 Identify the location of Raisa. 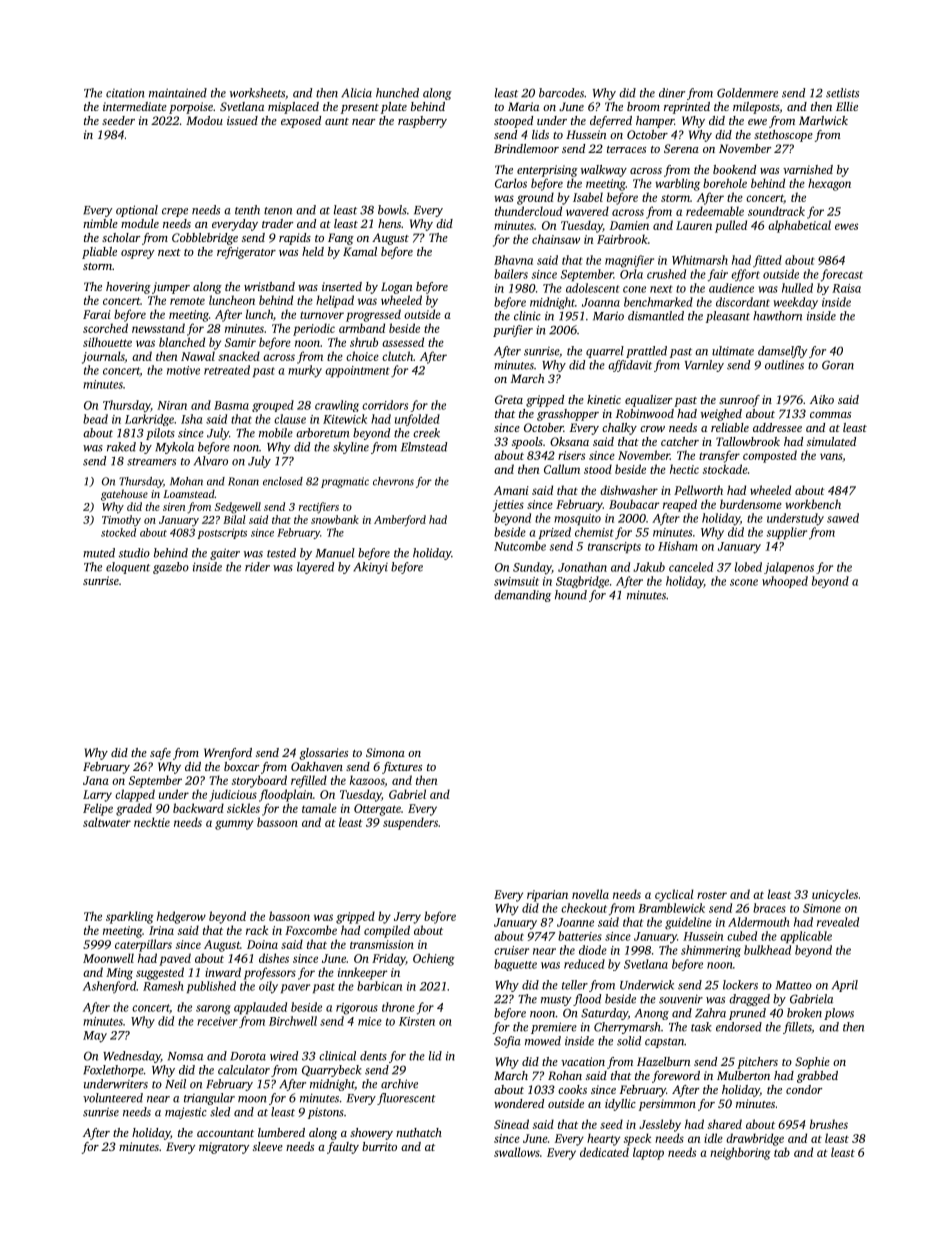
(846, 288).
